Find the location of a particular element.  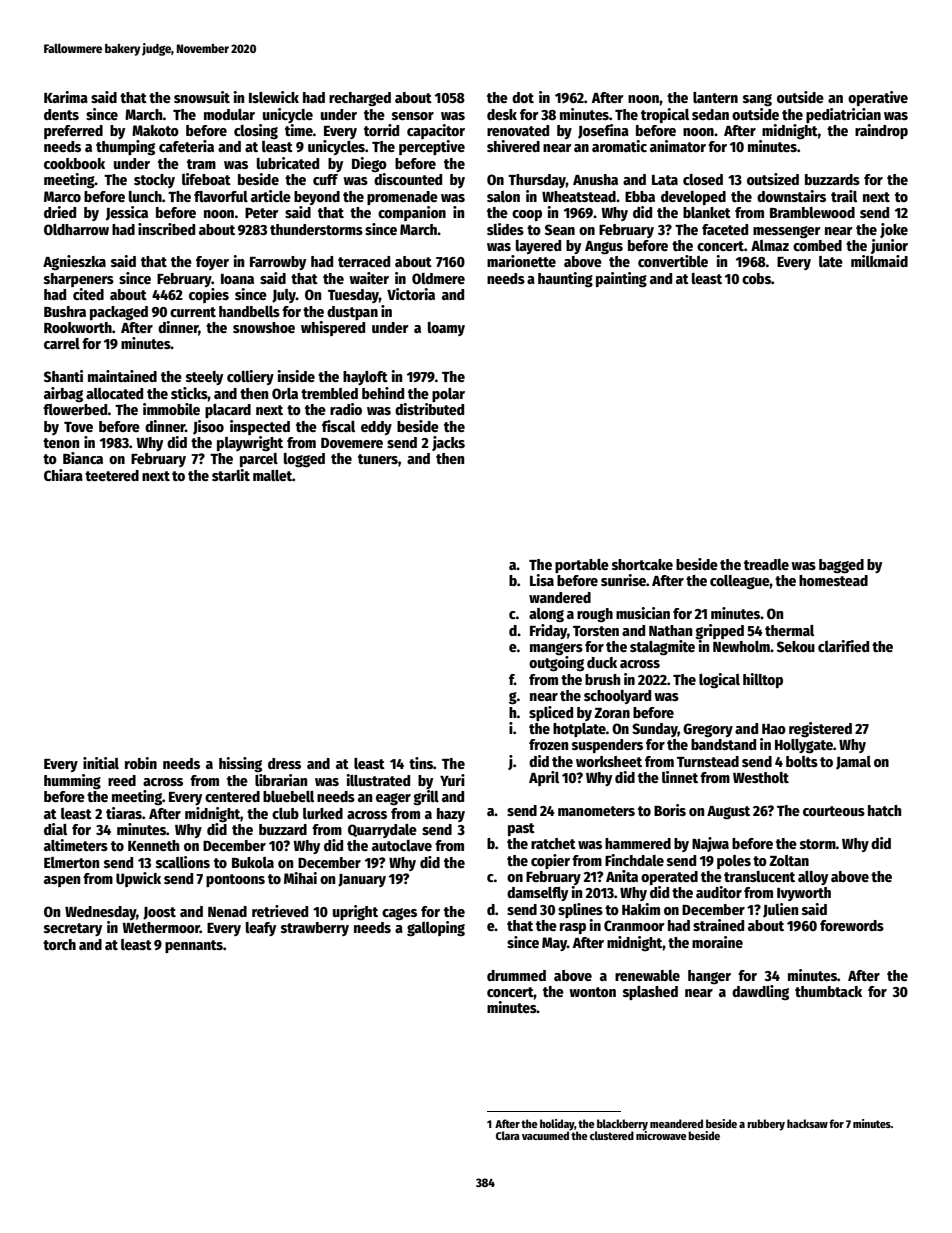

developed is located at coordinates (693, 198).
